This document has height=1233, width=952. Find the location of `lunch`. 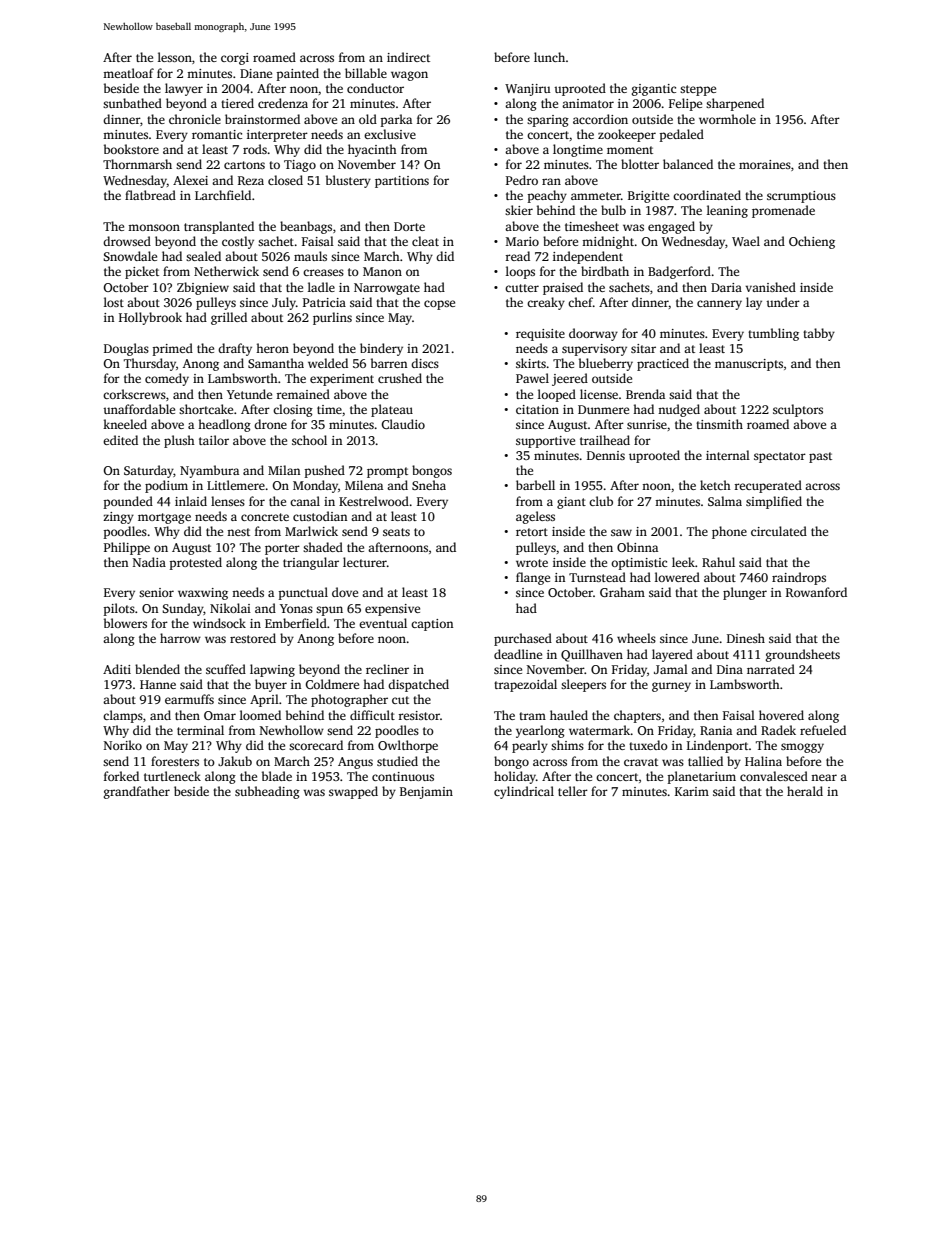

lunch is located at coordinates (549, 57).
